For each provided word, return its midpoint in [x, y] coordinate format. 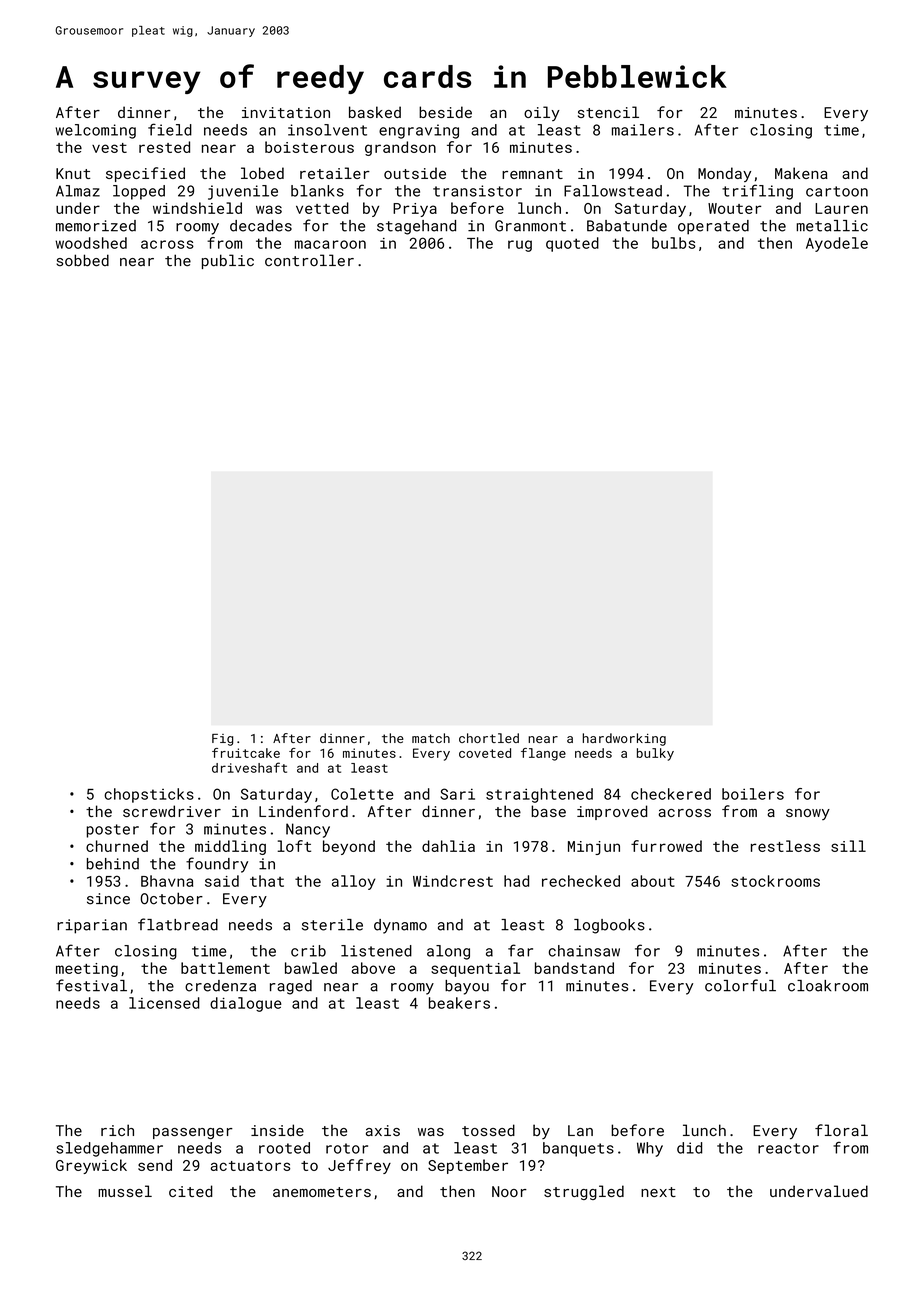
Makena [801, 173]
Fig [222, 740]
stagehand [416, 227]
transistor [477, 191]
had [516, 881]
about [653, 881]
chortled [489, 738]
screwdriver [172, 811]
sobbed [82, 260]
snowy [808, 814]
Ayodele [837, 244]
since [108, 899]
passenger [193, 1133]
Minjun [594, 848]
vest [109, 148]
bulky [655, 754]
